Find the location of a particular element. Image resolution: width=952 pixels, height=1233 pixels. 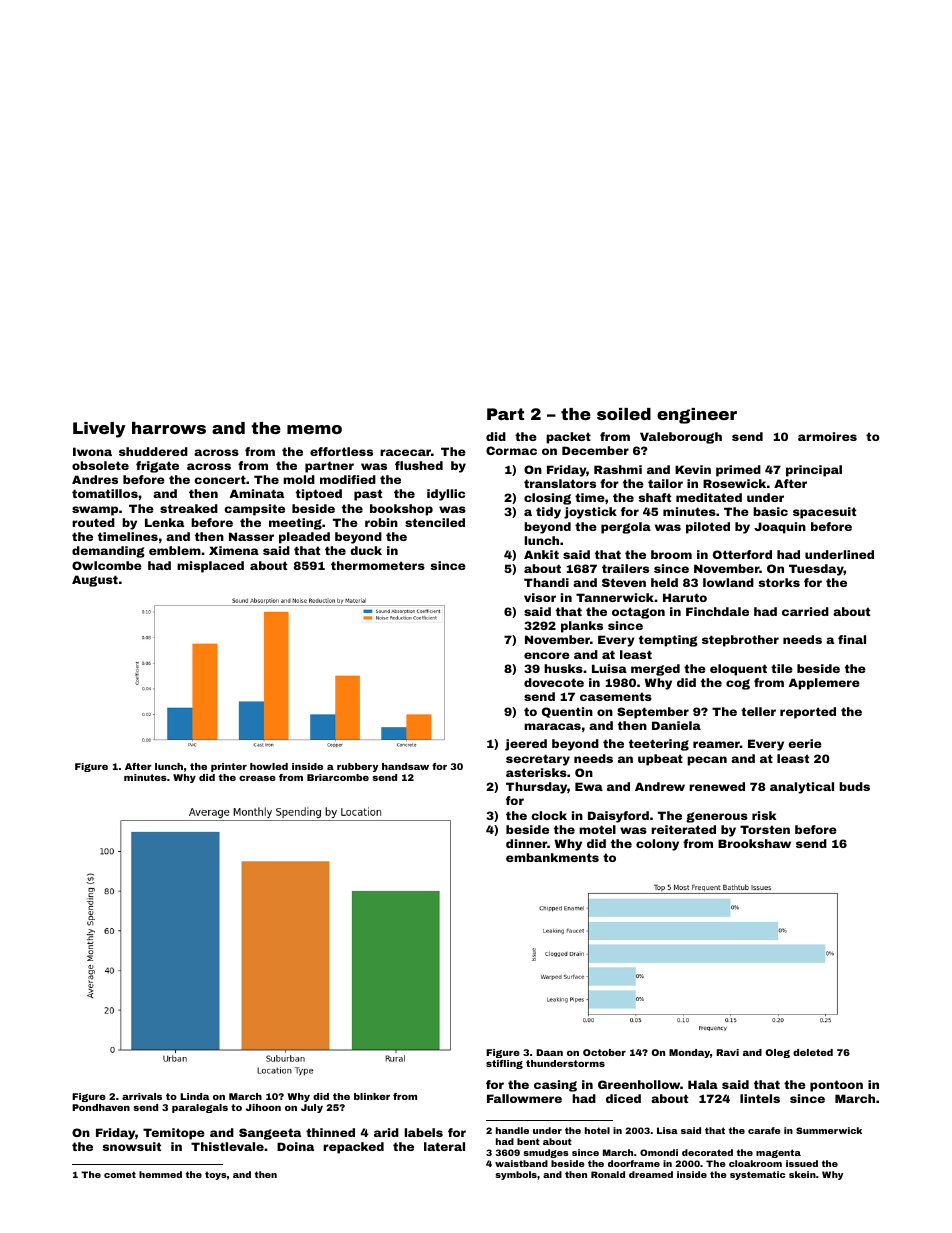

dovecote is located at coordinates (554, 682).
